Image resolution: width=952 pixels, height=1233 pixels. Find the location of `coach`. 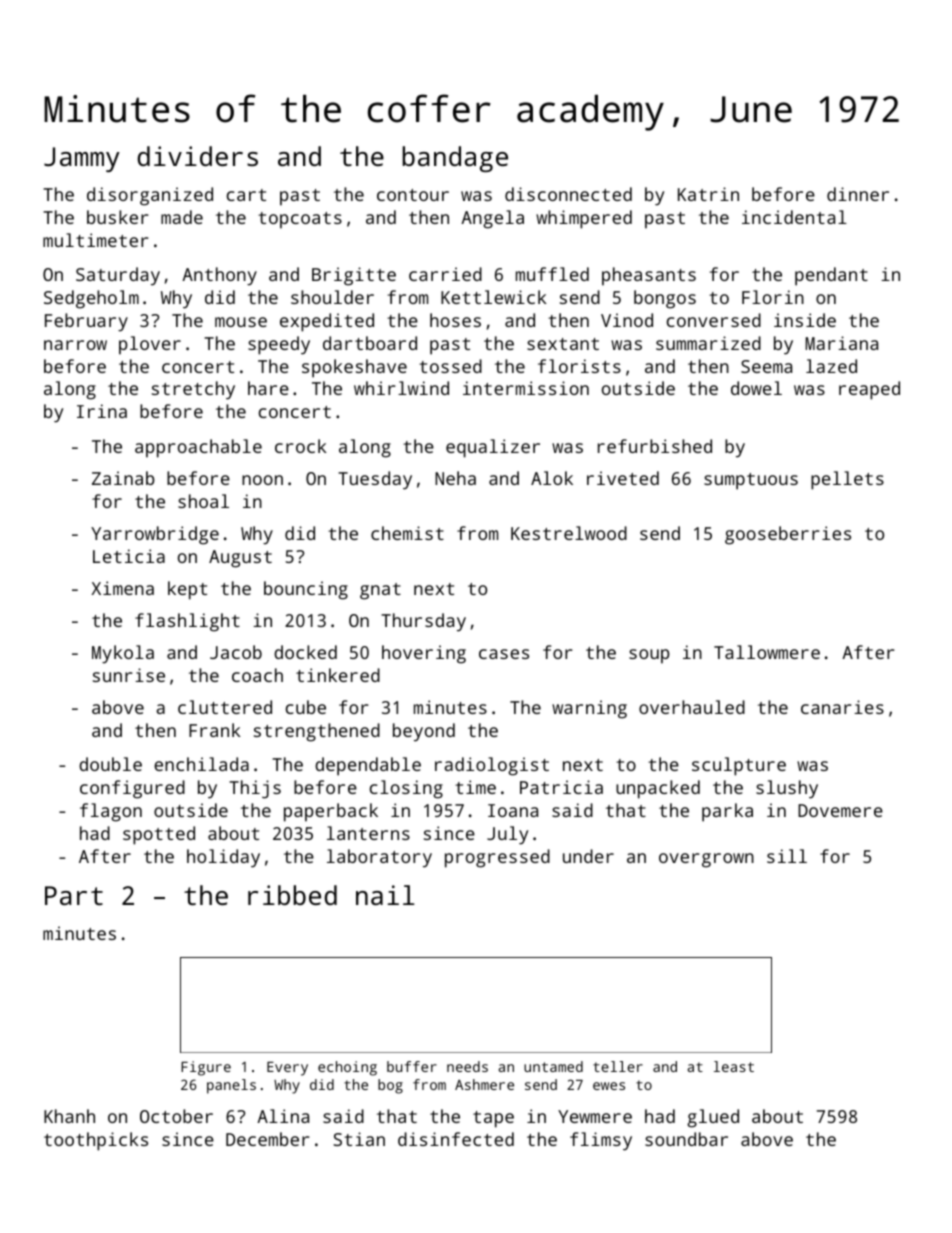

coach is located at coordinates (257, 675).
